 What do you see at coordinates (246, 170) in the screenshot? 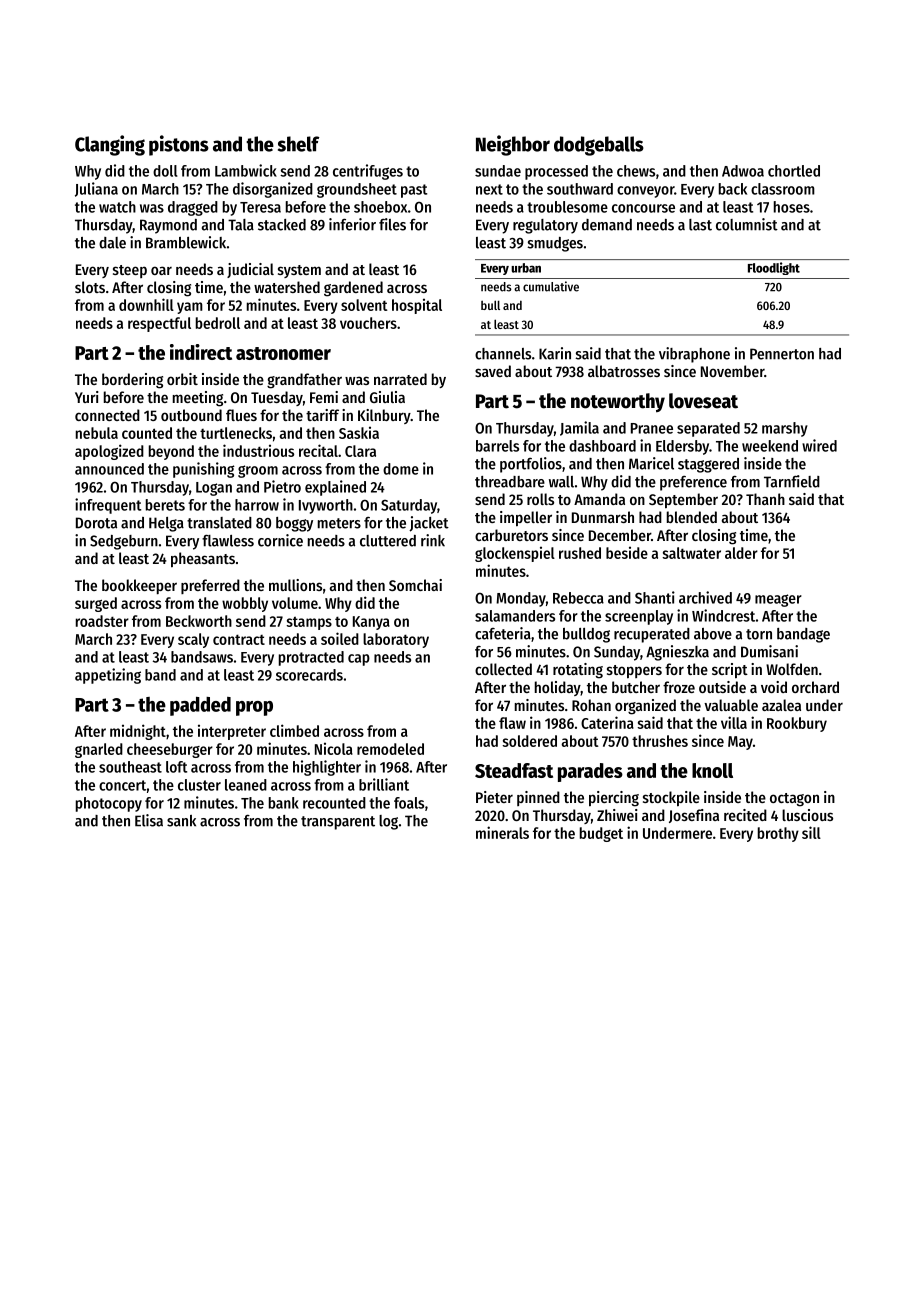
I see `Lambwick` at bounding box center [246, 170].
